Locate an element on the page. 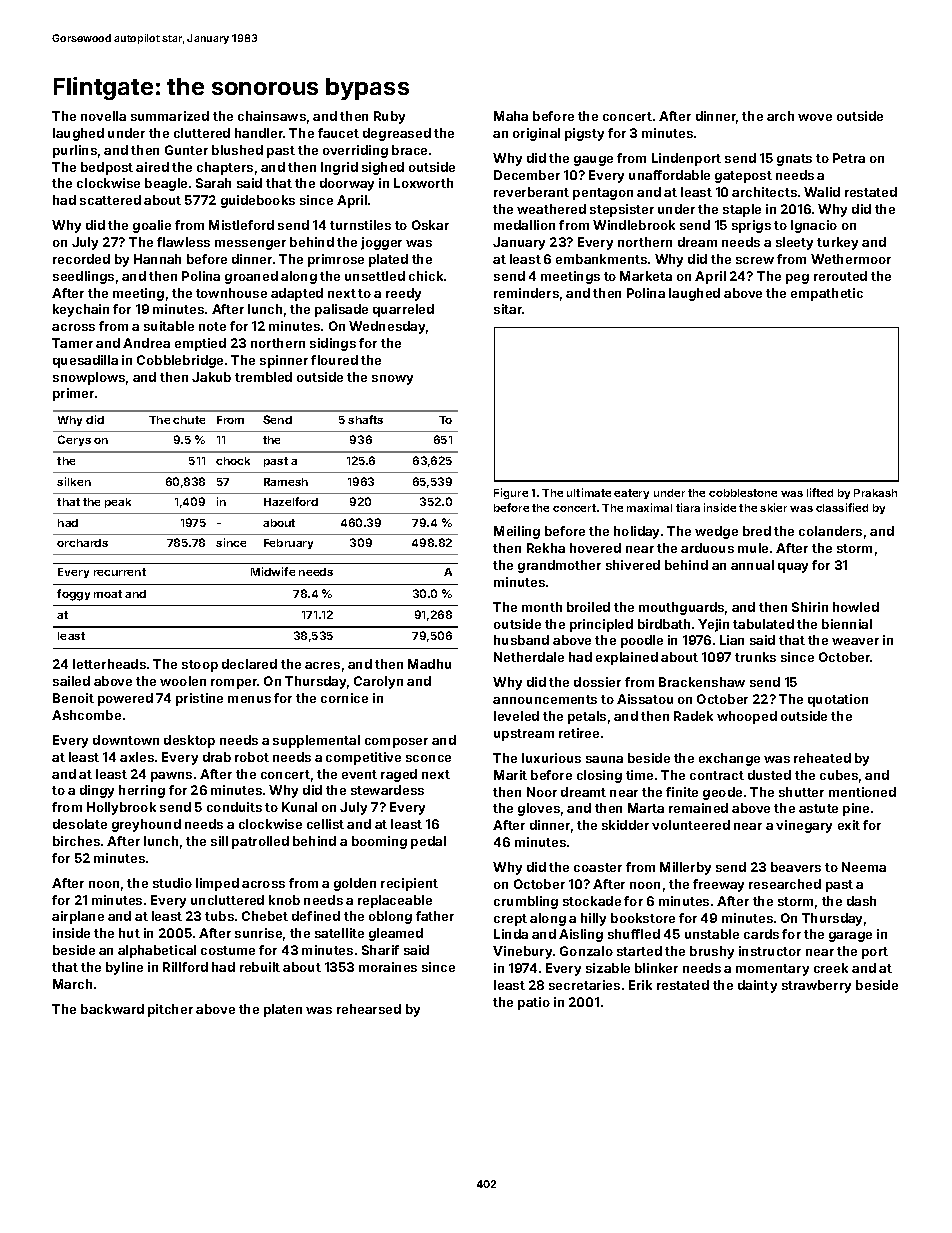  wove is located at coordinates (815, 117).
